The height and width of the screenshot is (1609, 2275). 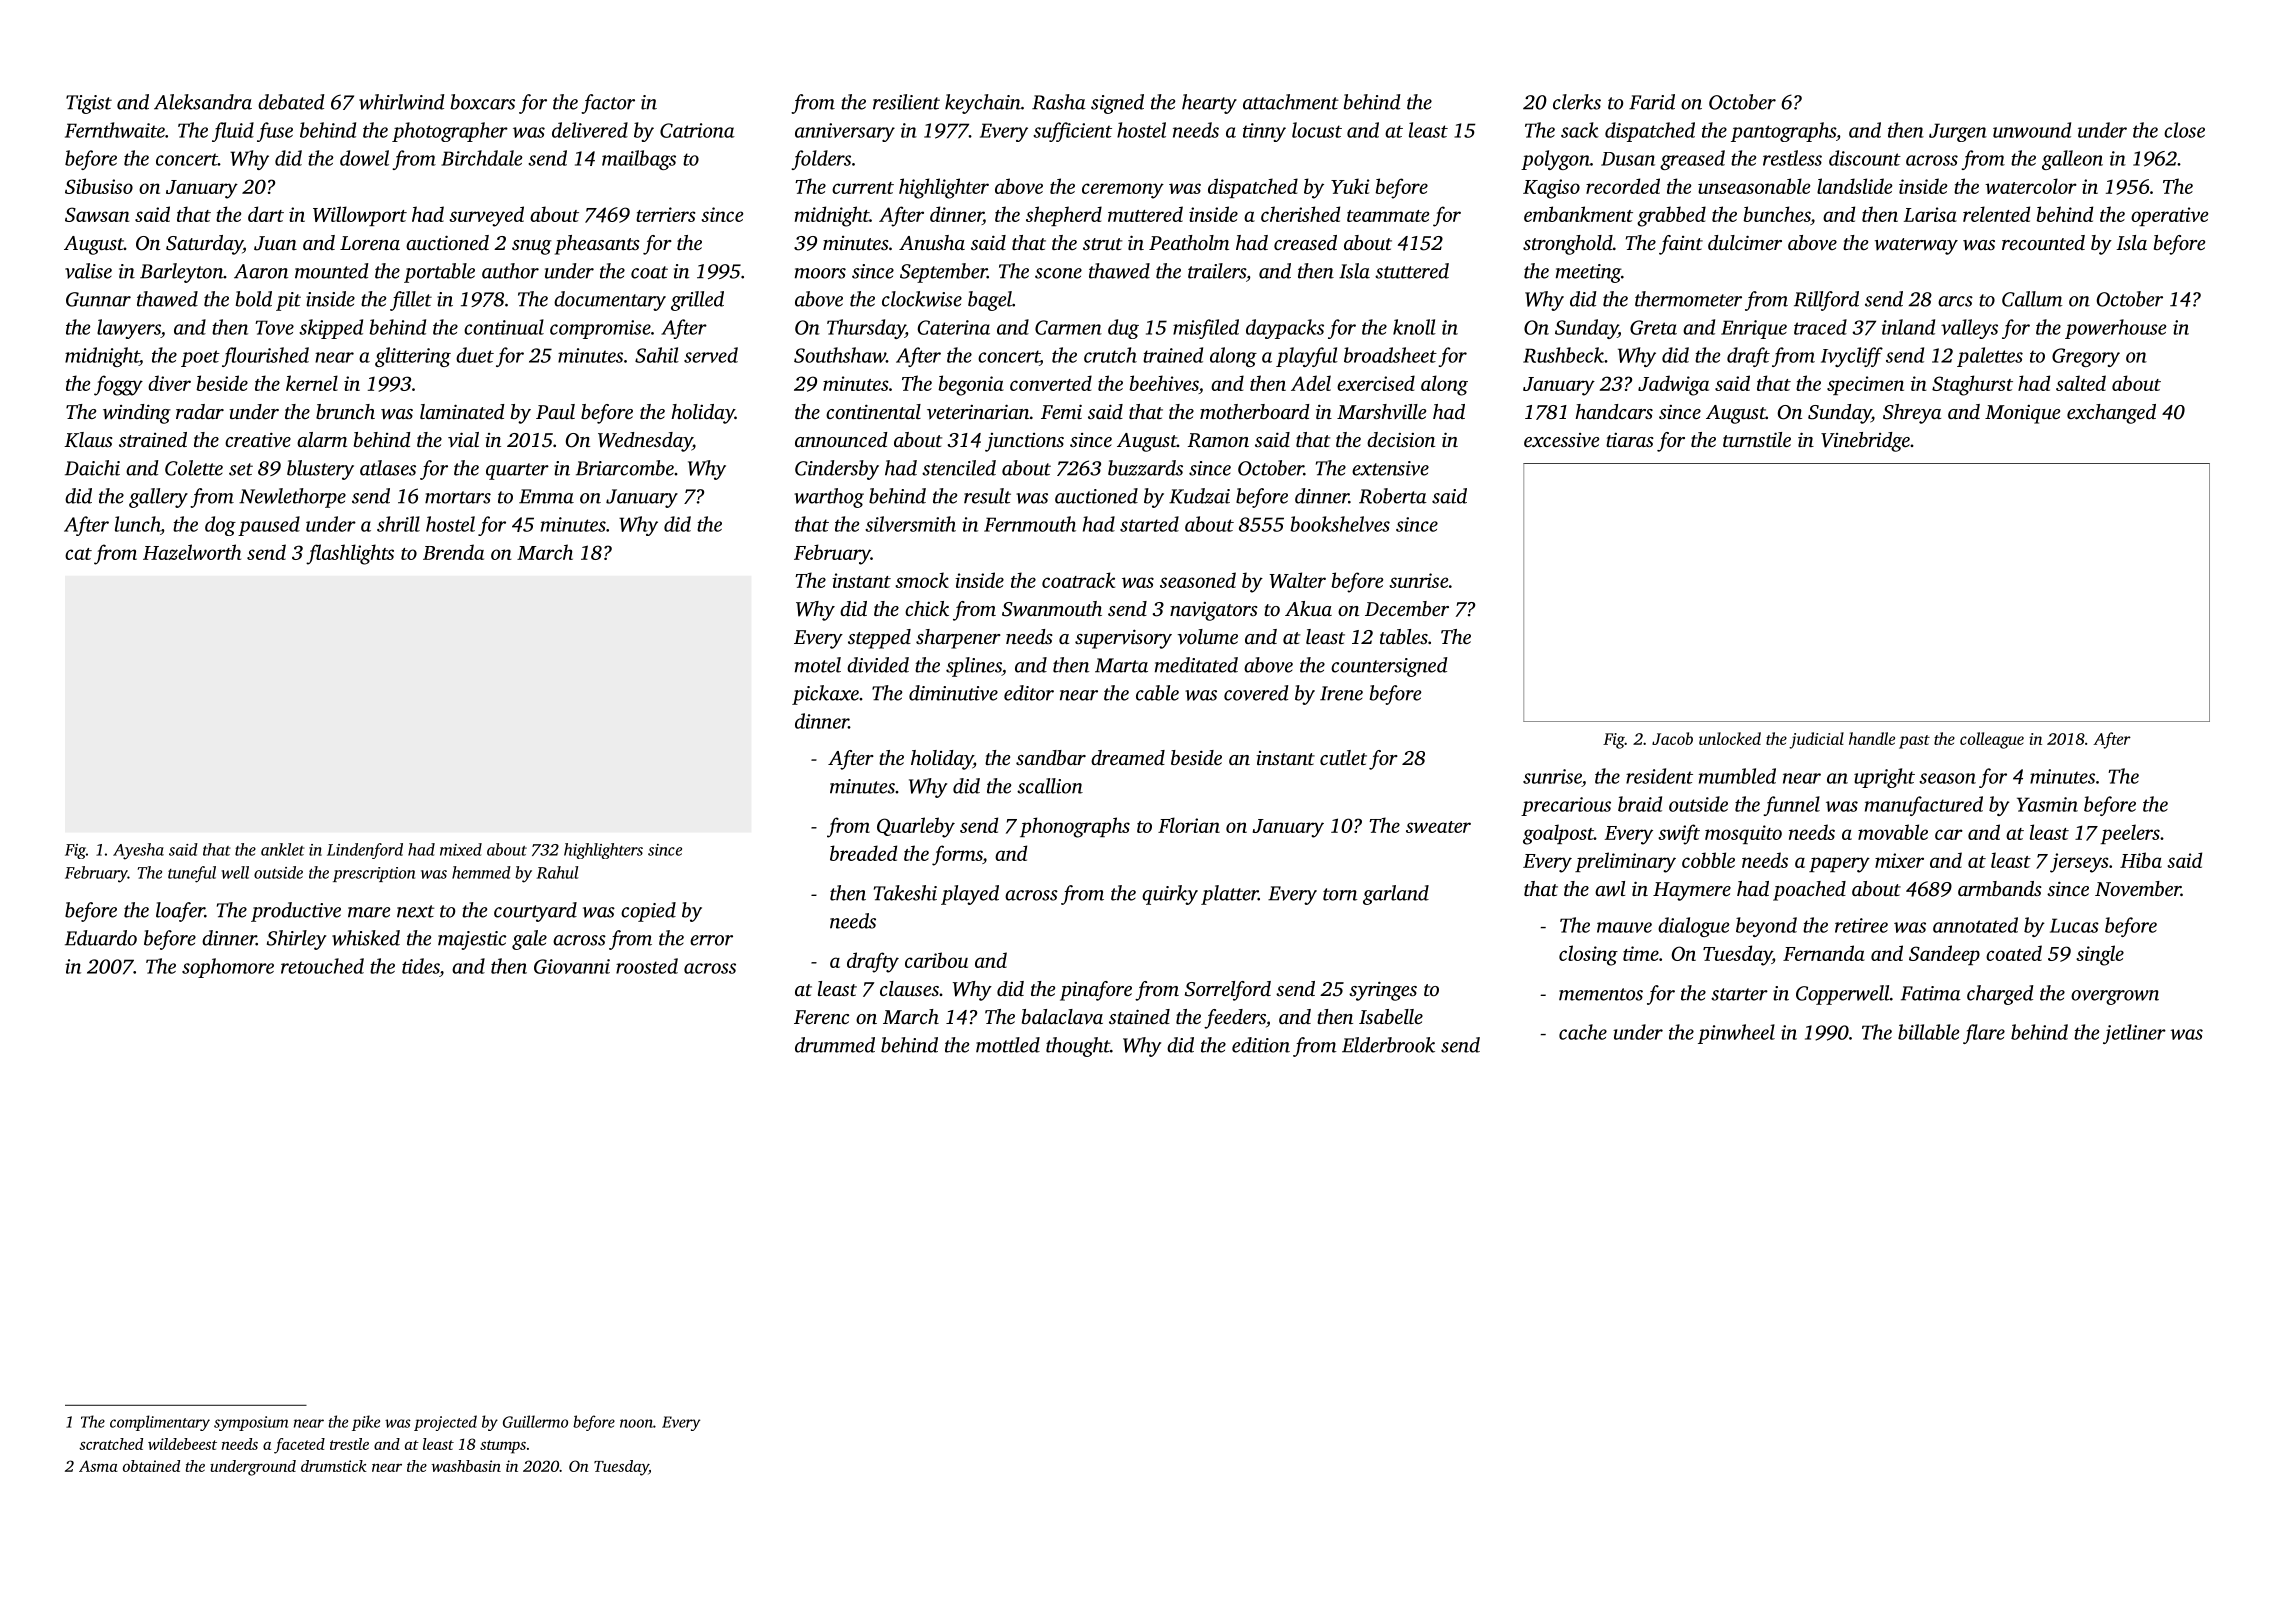 What do you see at coordinates (486, 216) in the screenshot?
I see `surveyed` at bounding box center [486, 216].
